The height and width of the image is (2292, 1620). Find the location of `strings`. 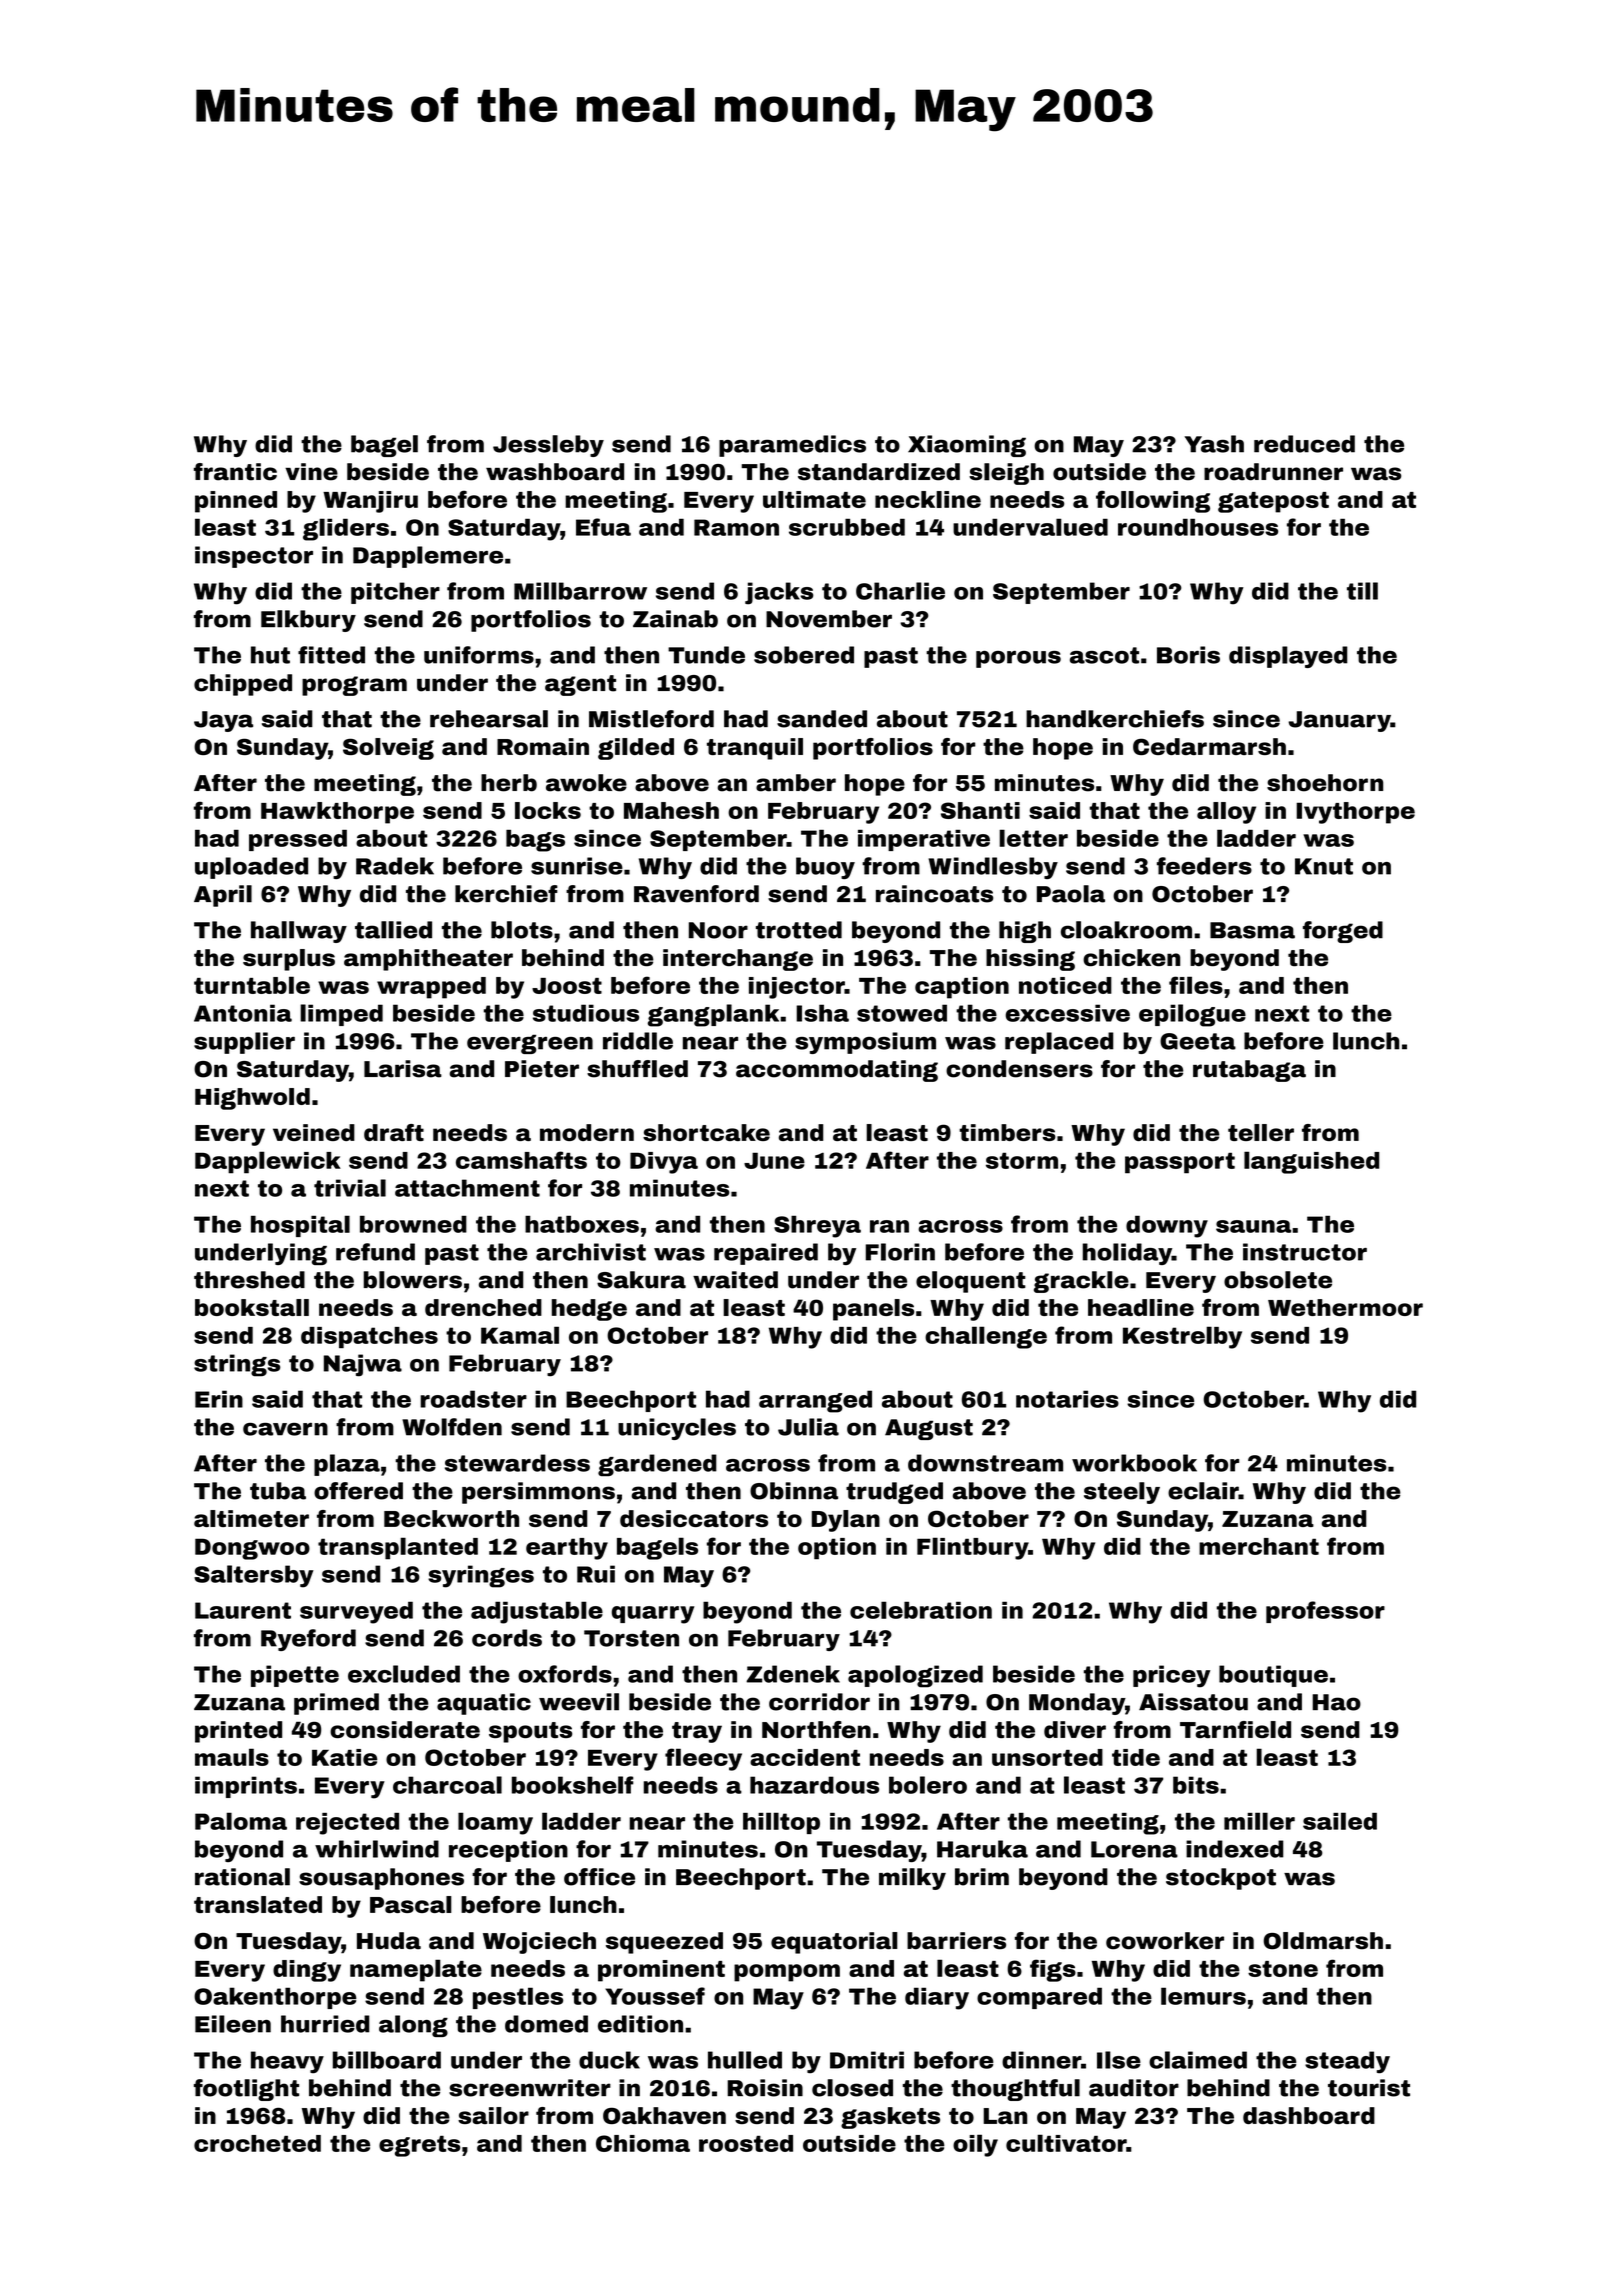

strings is located at coordinates (237, 1365).
